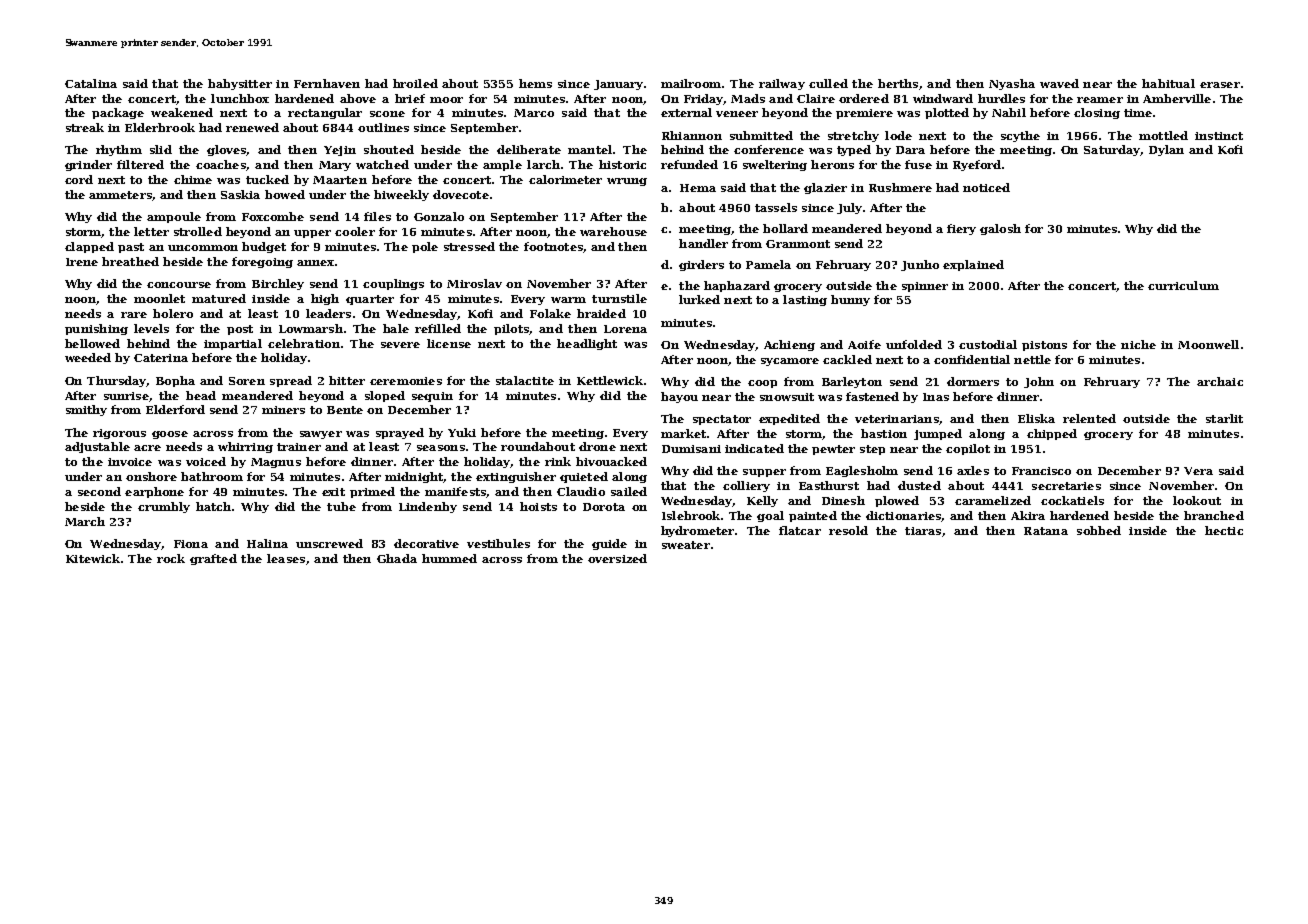 The image size is (1308, 924). What do you see at coordinates (213, 559) in the image?
I see `grafted` at bounding box center [213, 559].
